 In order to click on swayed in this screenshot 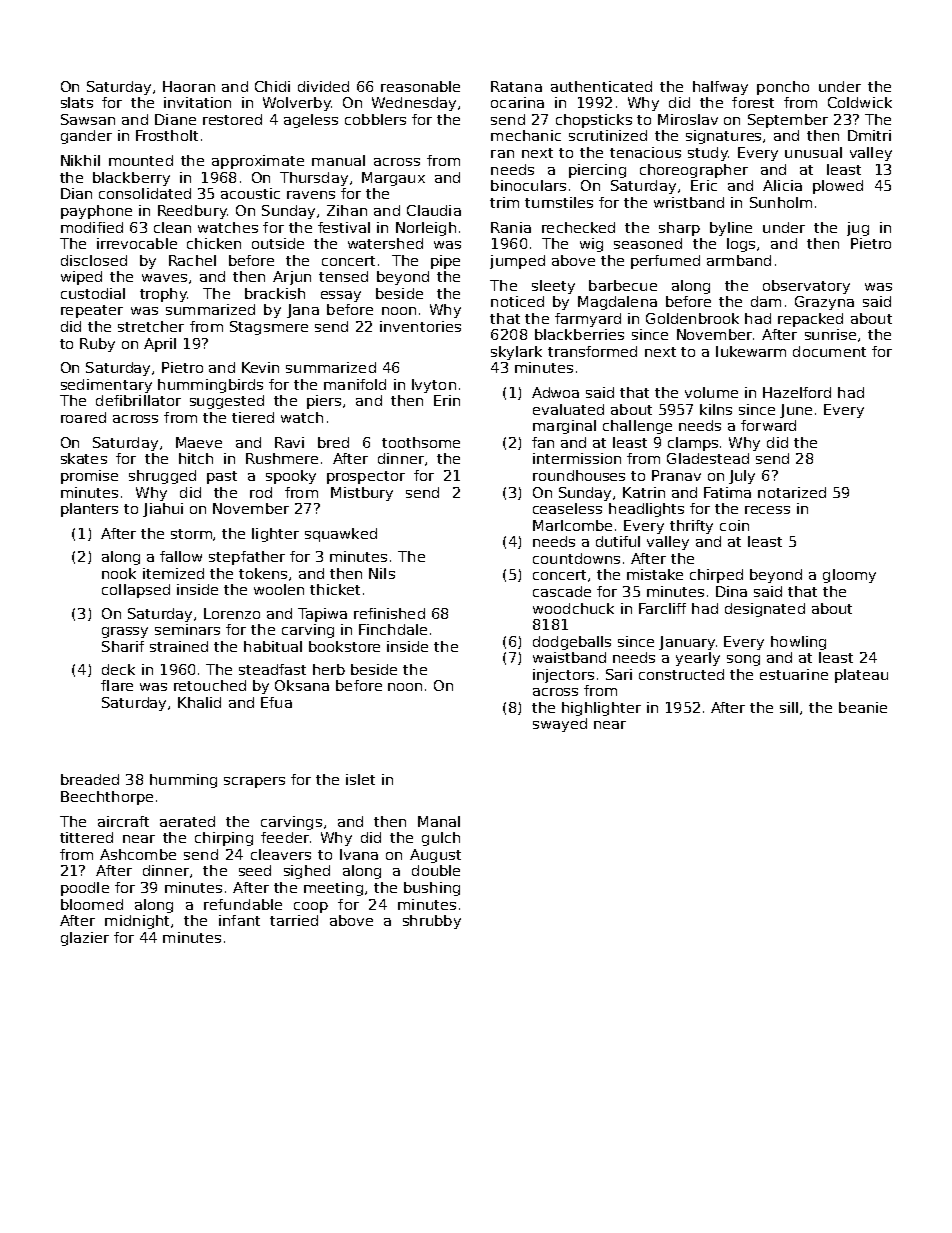, I will do `click(560, 725)`.
